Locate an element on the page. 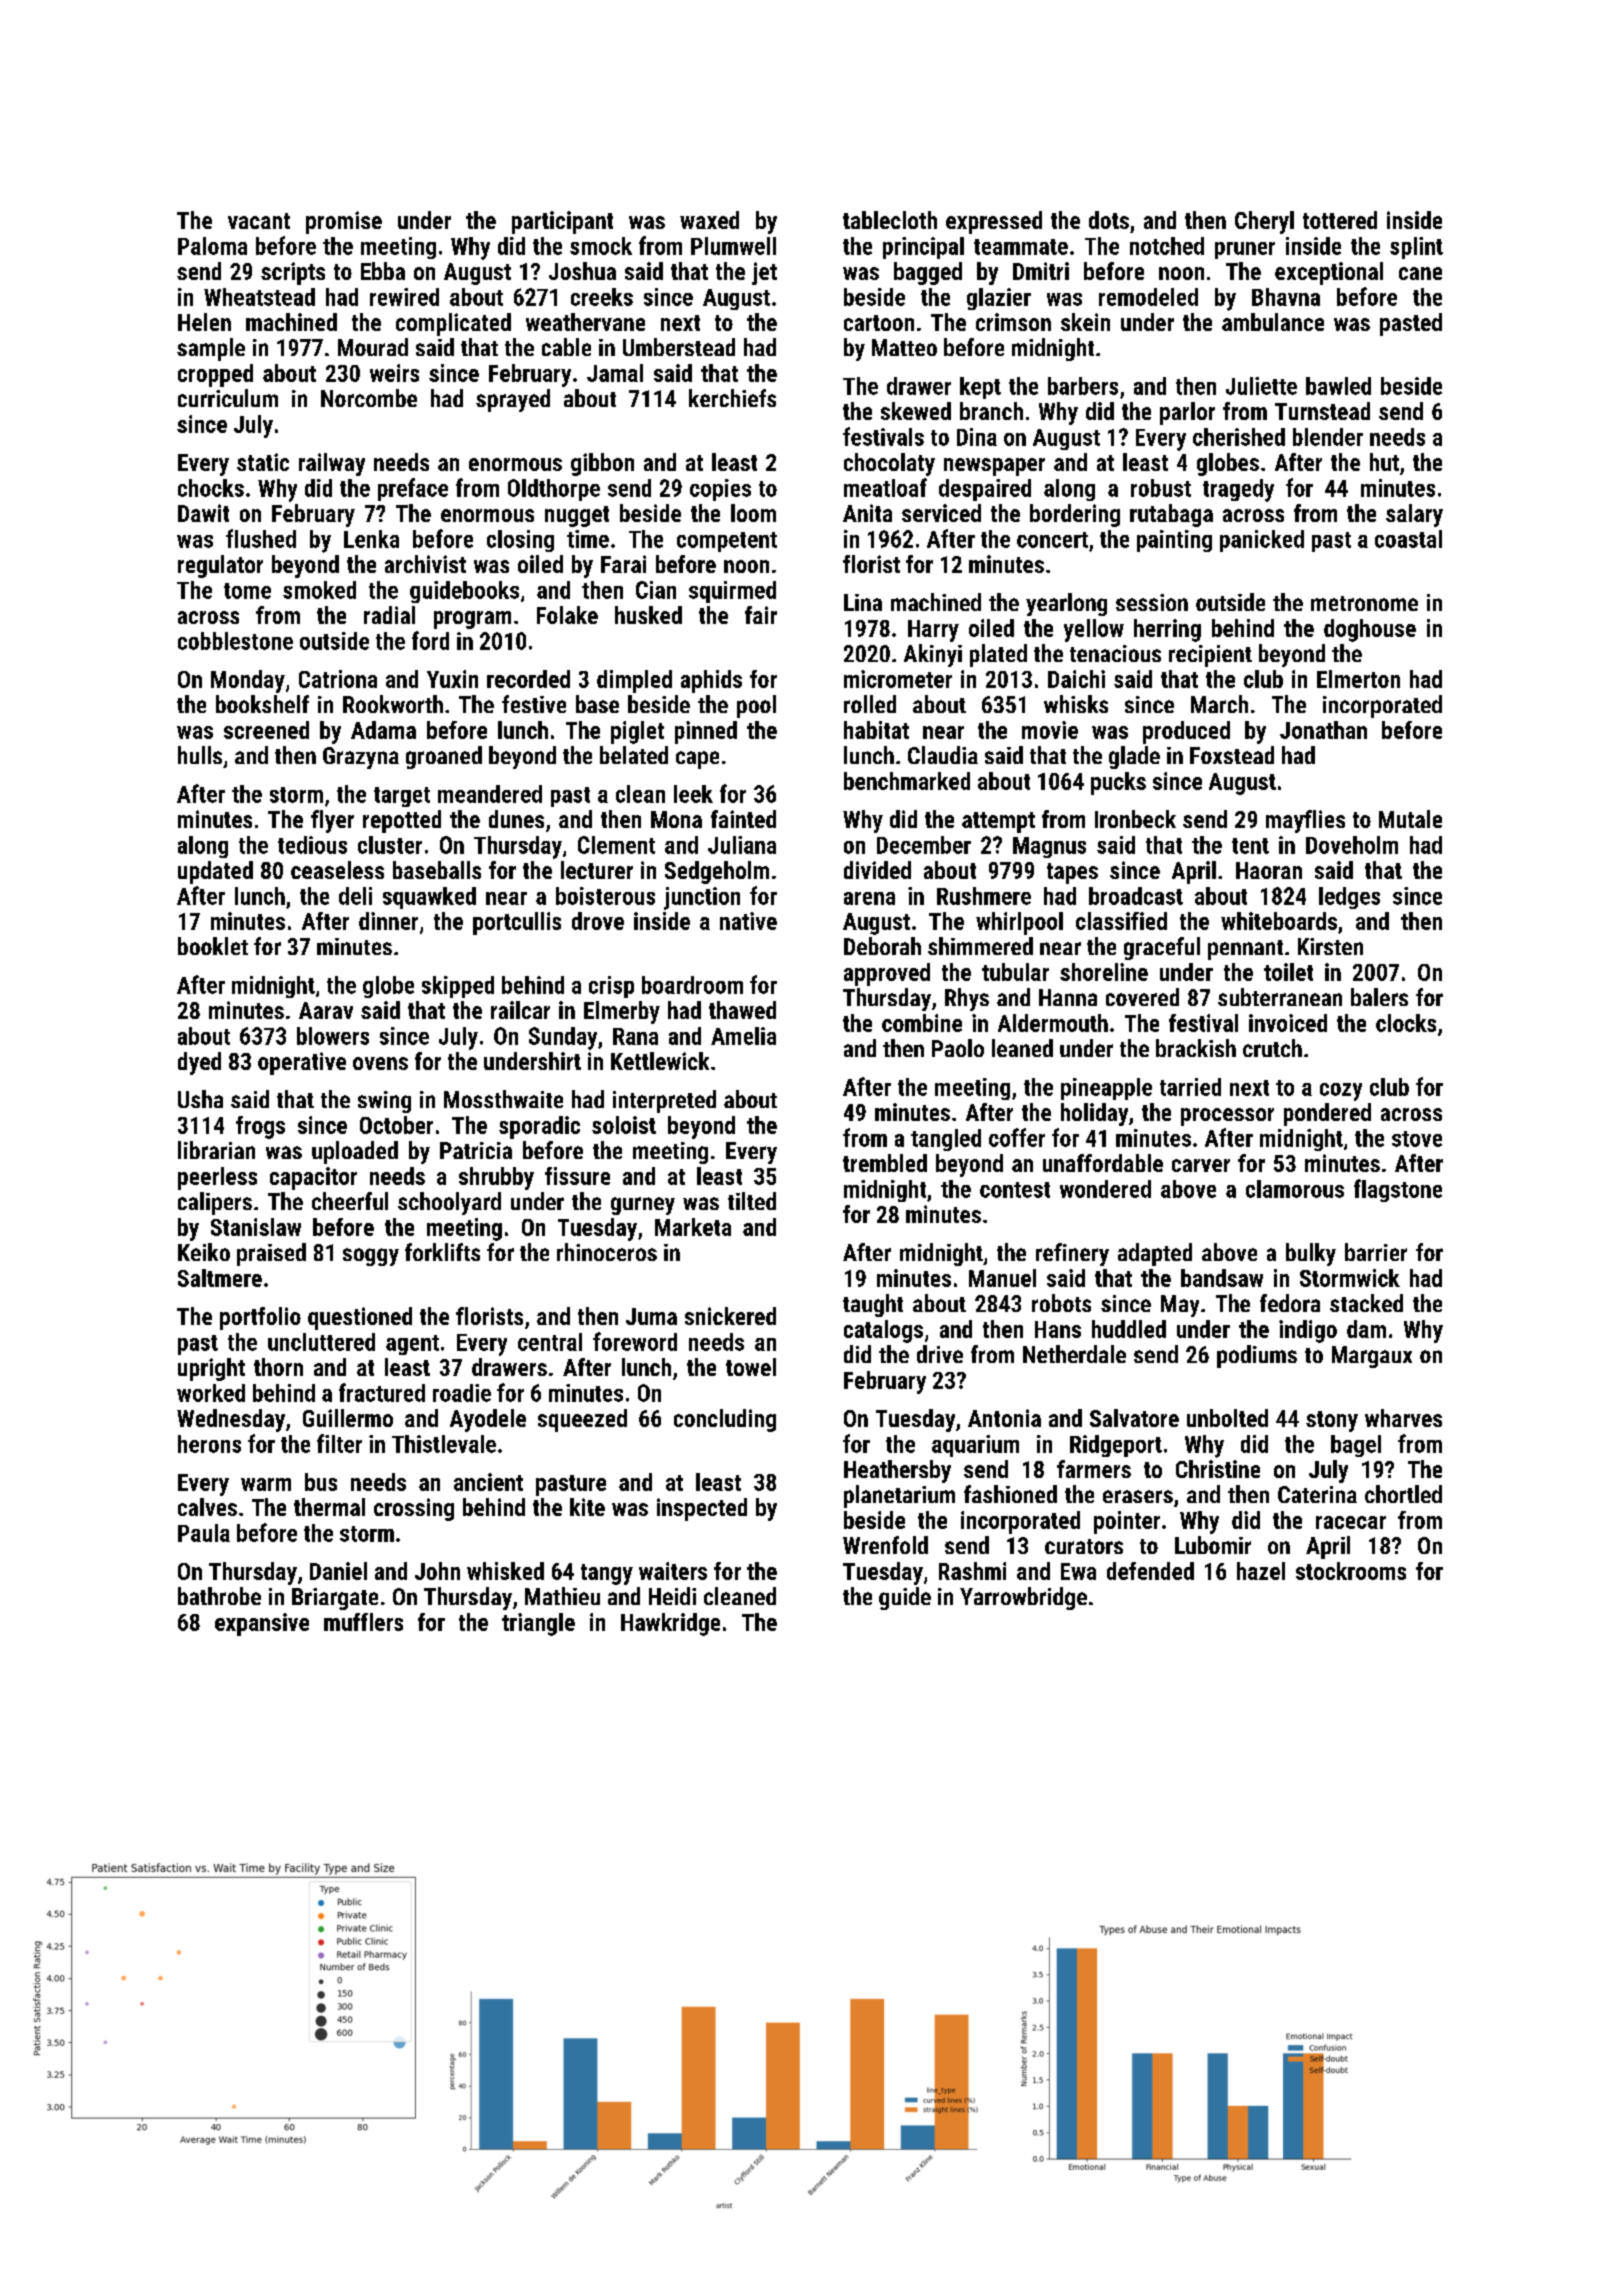 The image size is (1620, 2292). splint is located at coordinates (1416, 248).
